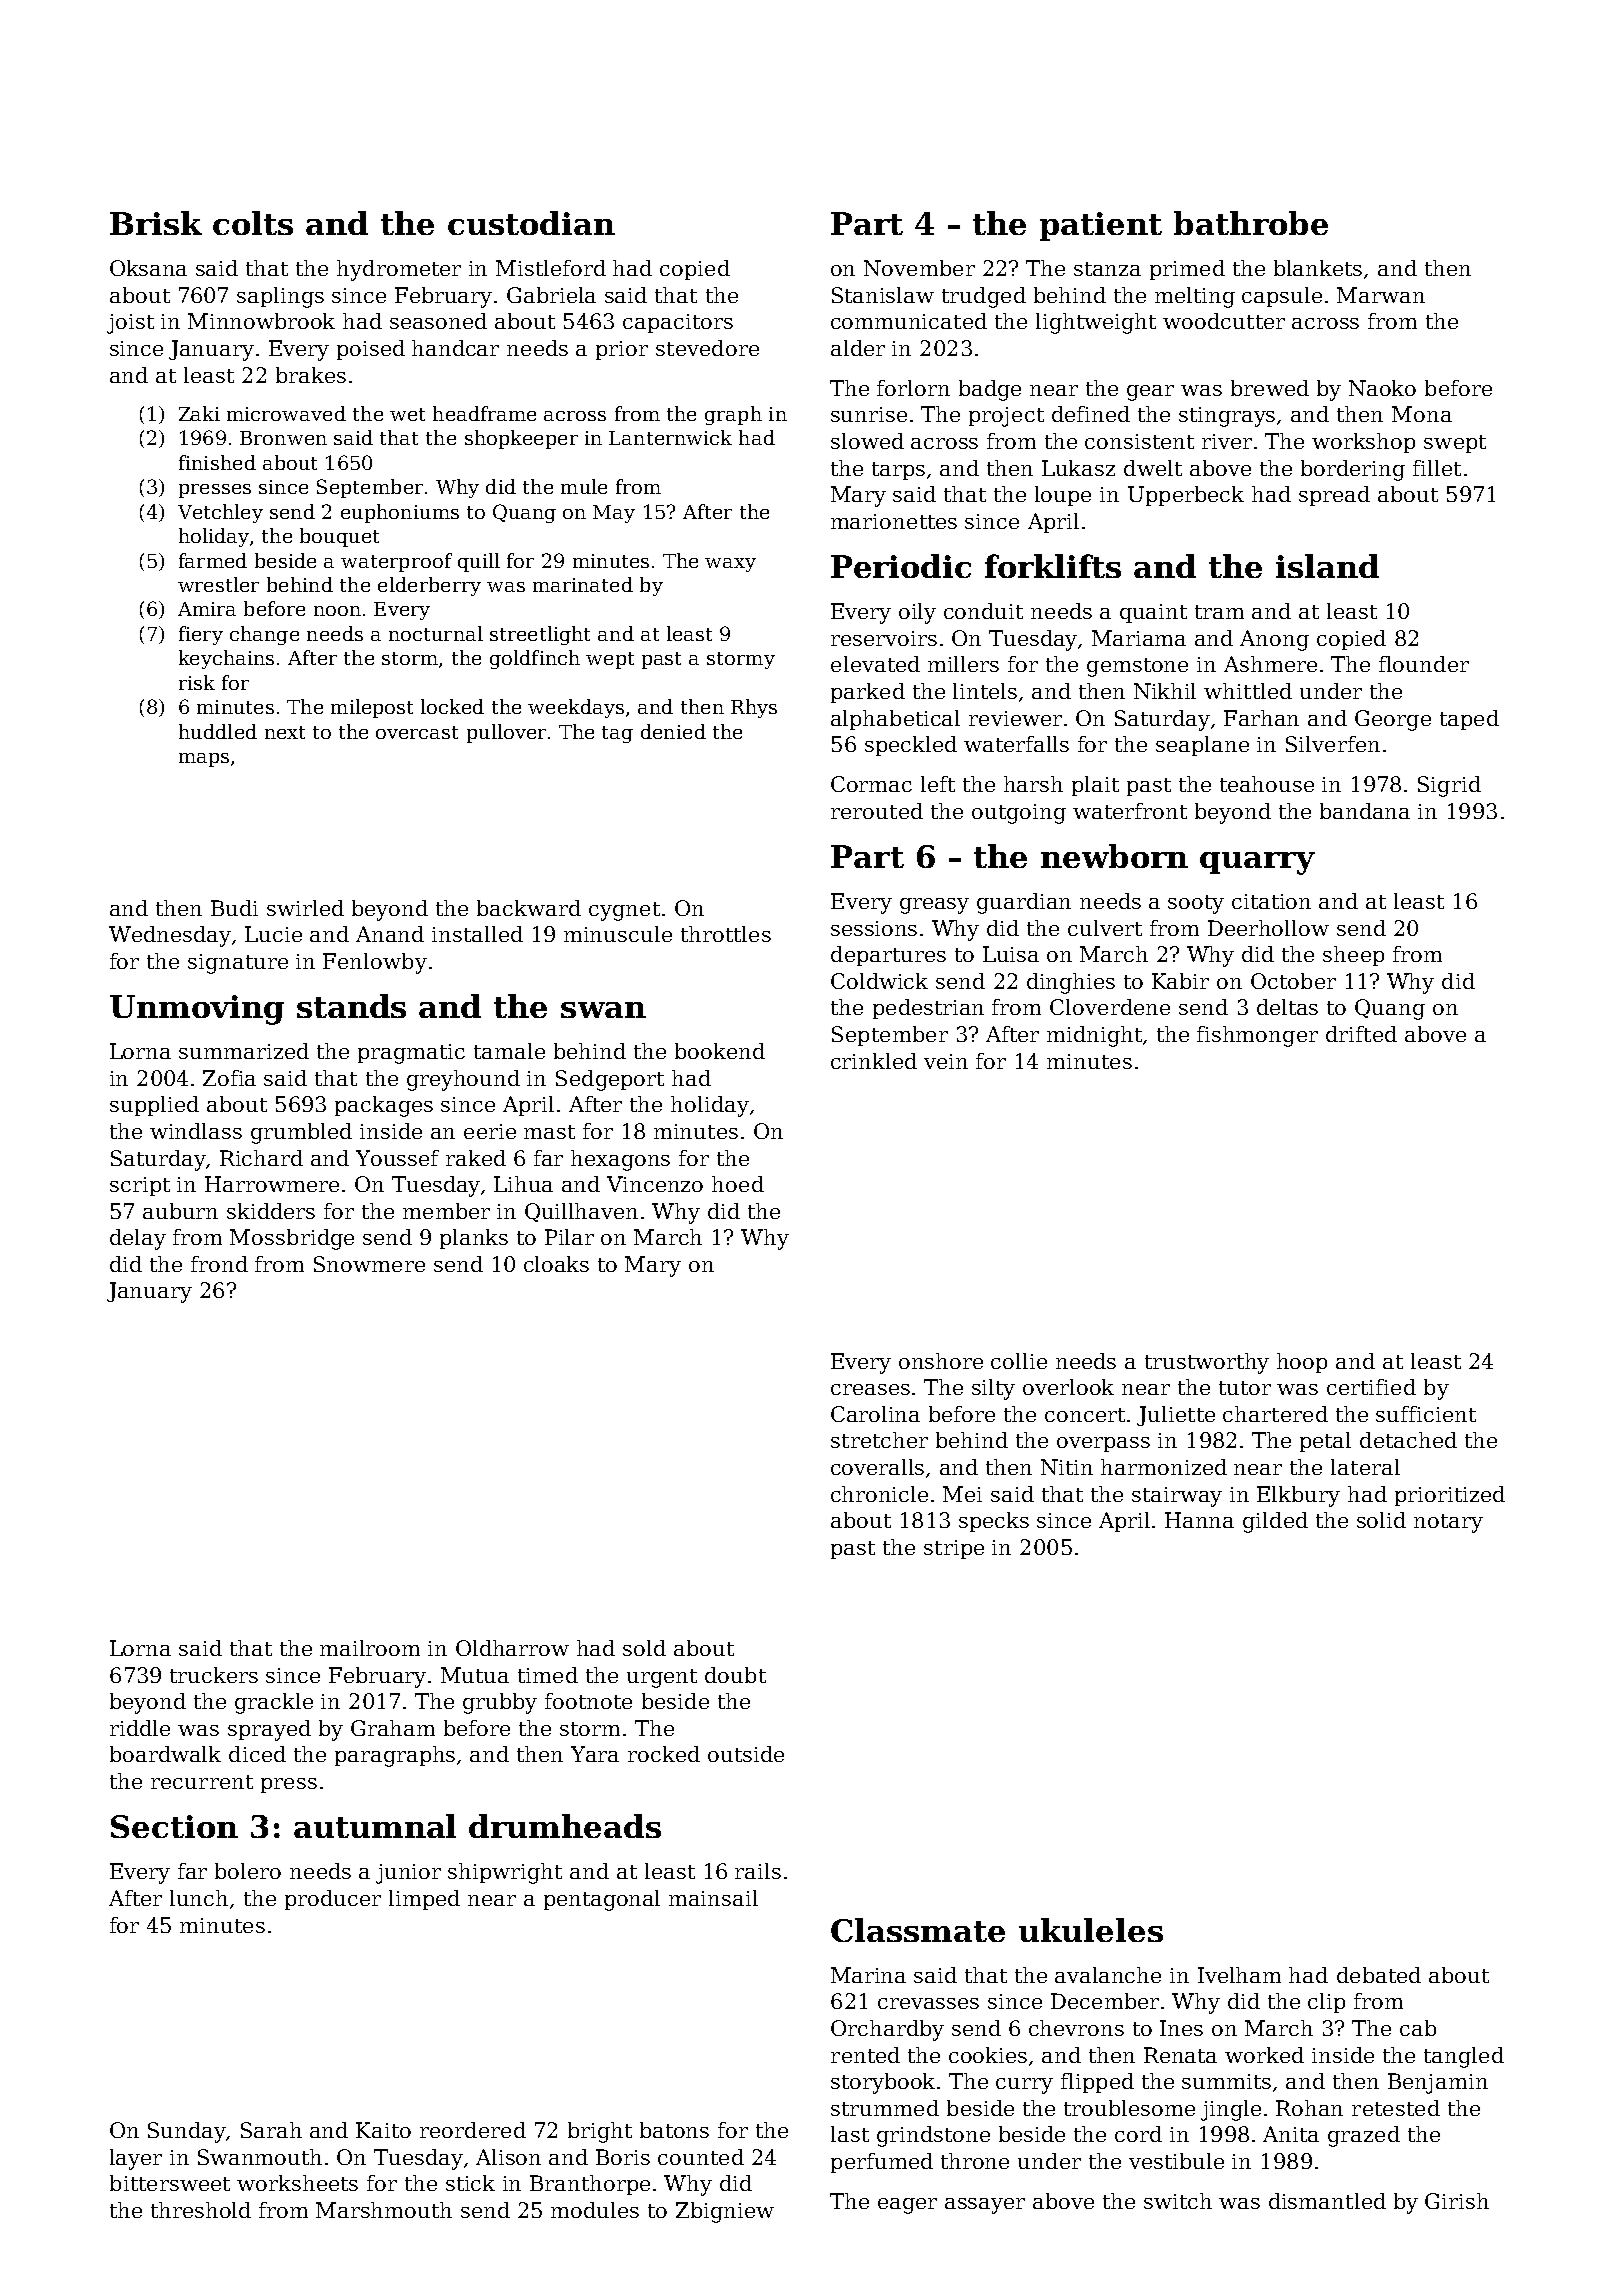 Image resolution: width=1620 pixels, height=2292 pixels. What do you see at coordinates (954, 1549) in the image?
I see `stripe` at bounding box center [954, 1549].
